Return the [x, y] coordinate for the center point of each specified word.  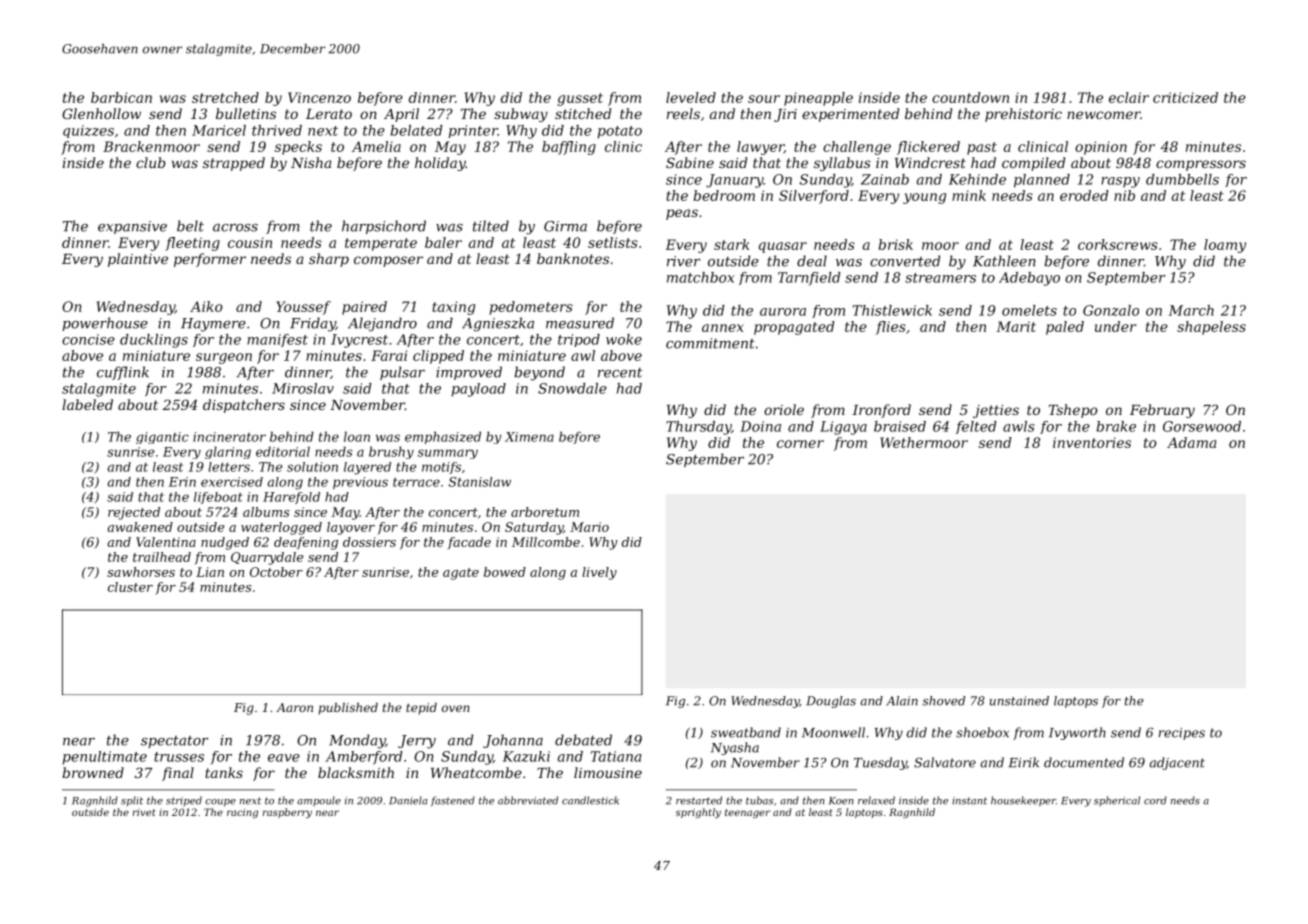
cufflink [123, 373]
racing [242, 813]
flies [891, 328]
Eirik [1023, 762]
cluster [130, 587]
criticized [1185, 97]
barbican [121, 97]
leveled [691, 97]
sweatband [746, 732]
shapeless [1211, 328]
